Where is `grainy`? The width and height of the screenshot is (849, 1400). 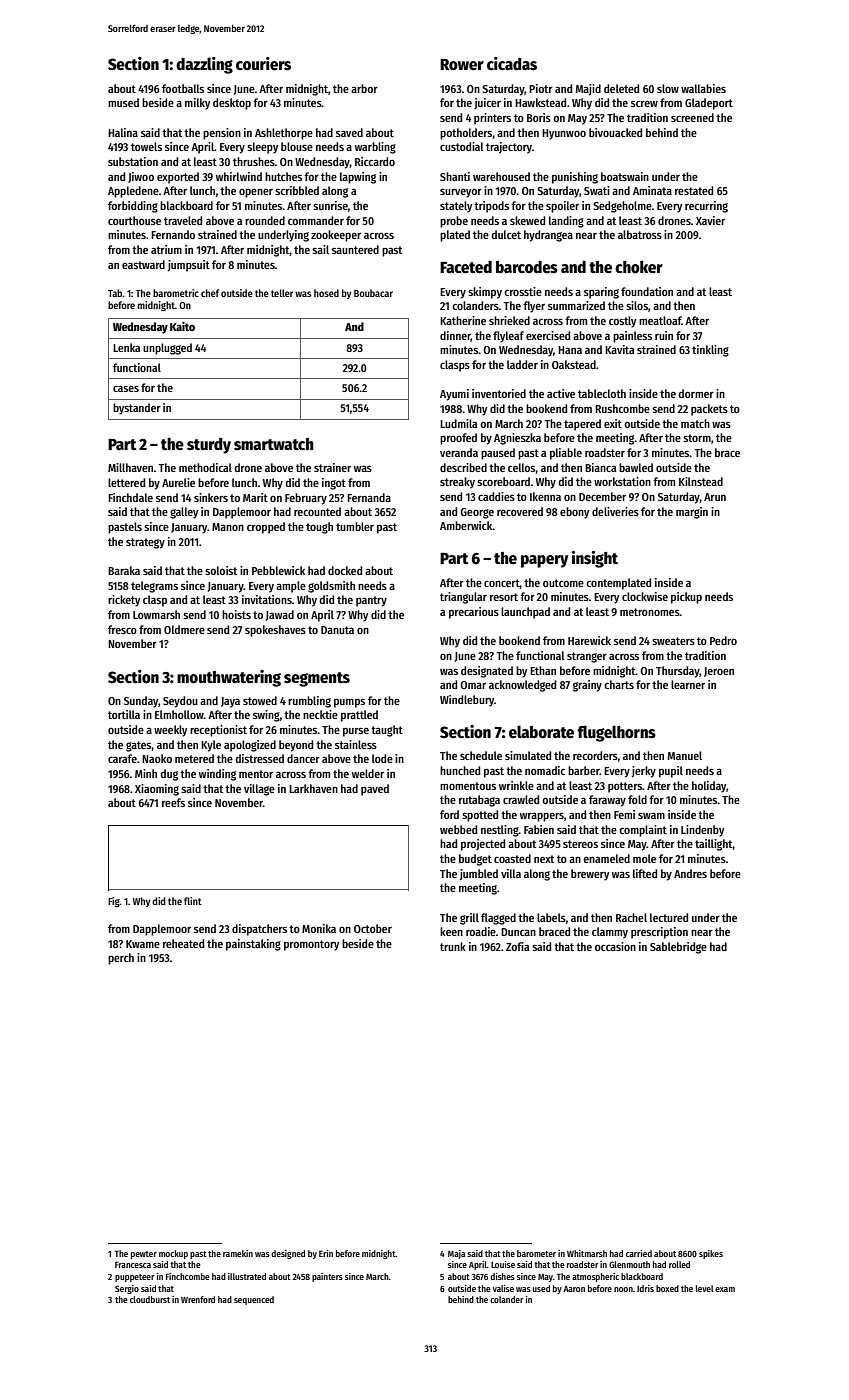 grainy is located at coordinates (587, 686).
